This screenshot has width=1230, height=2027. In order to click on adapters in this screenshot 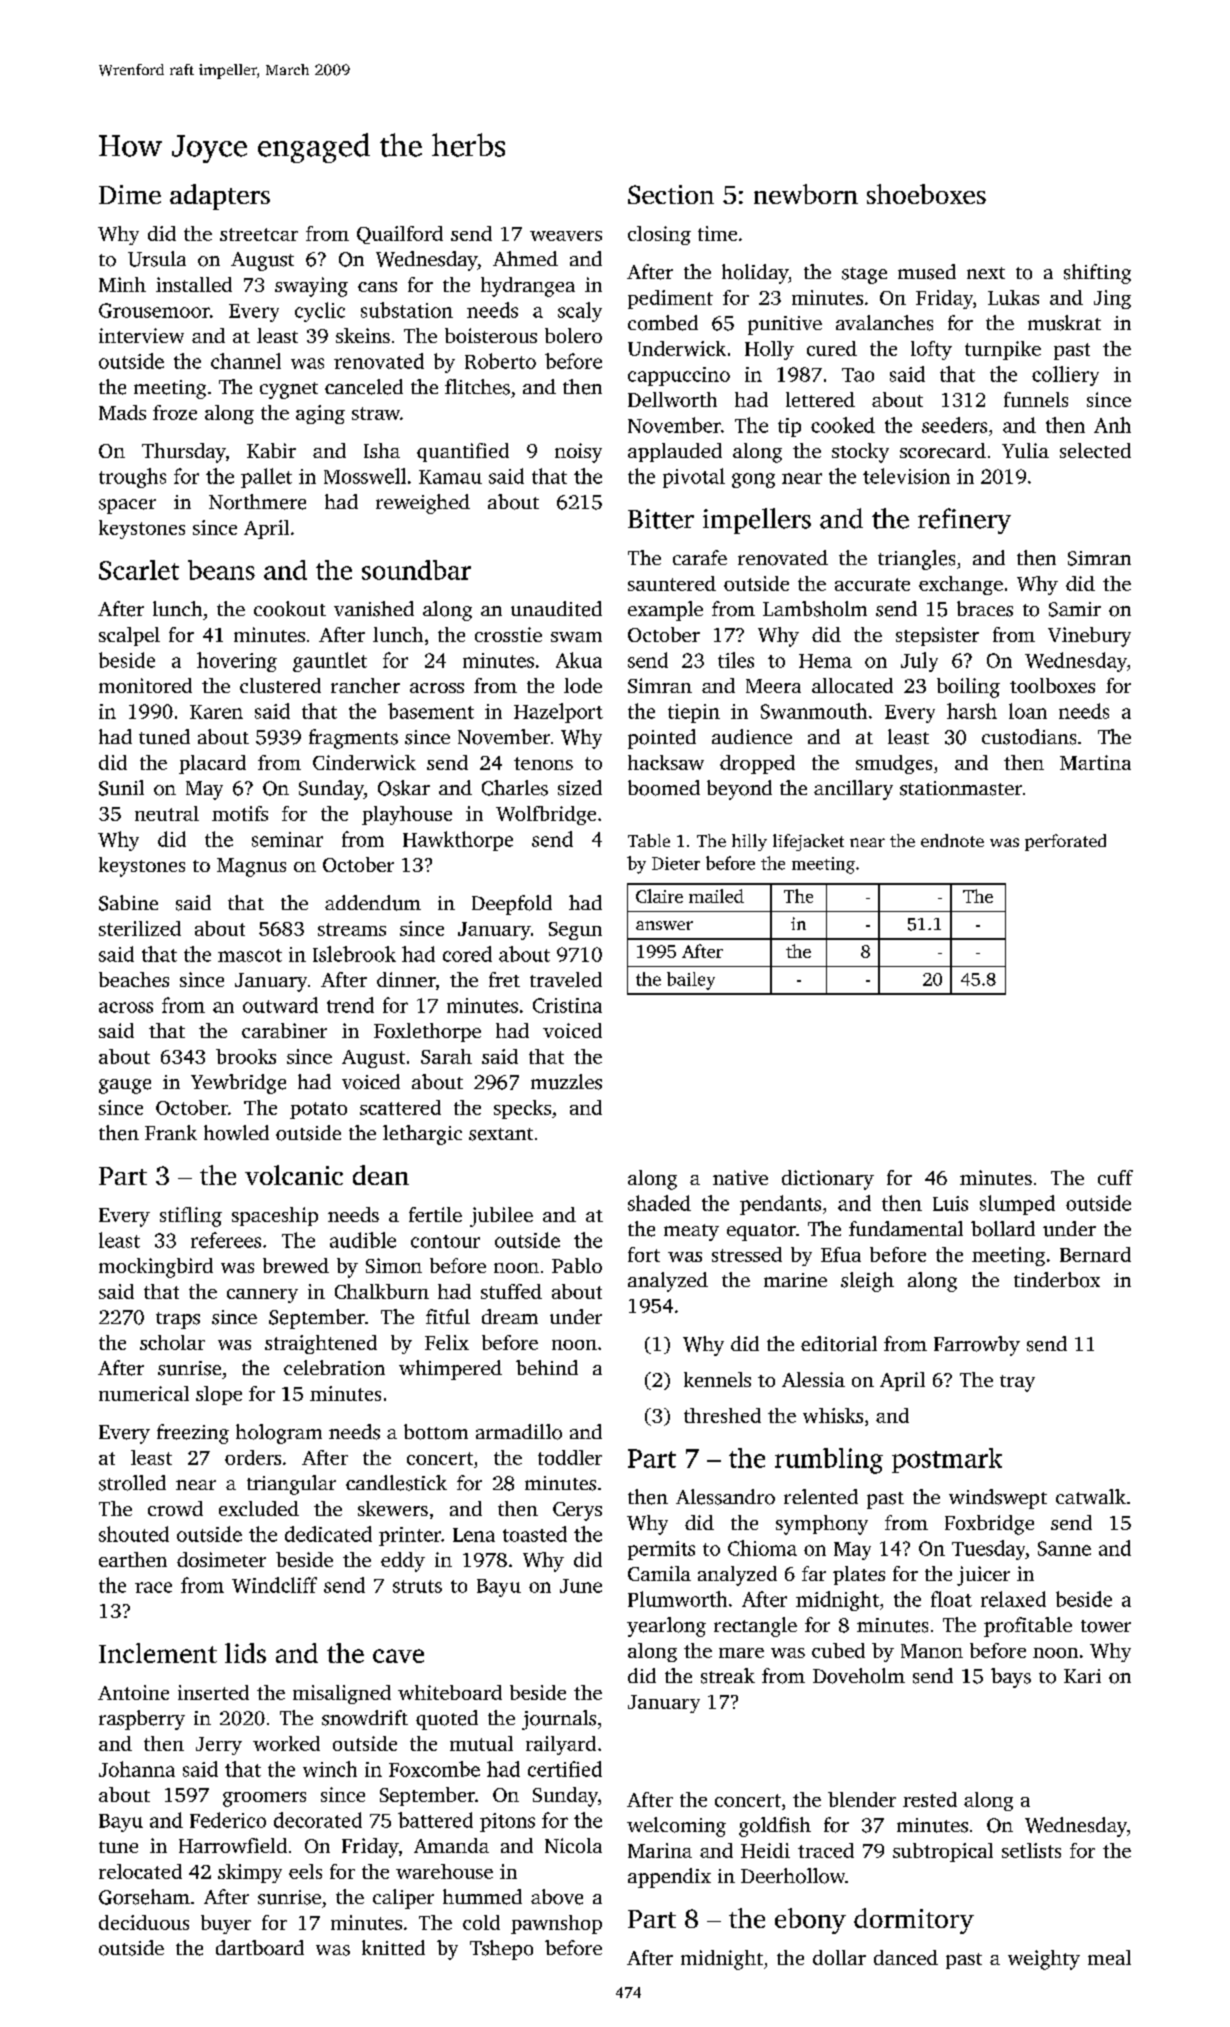, I will do `click(220, 197)`.
